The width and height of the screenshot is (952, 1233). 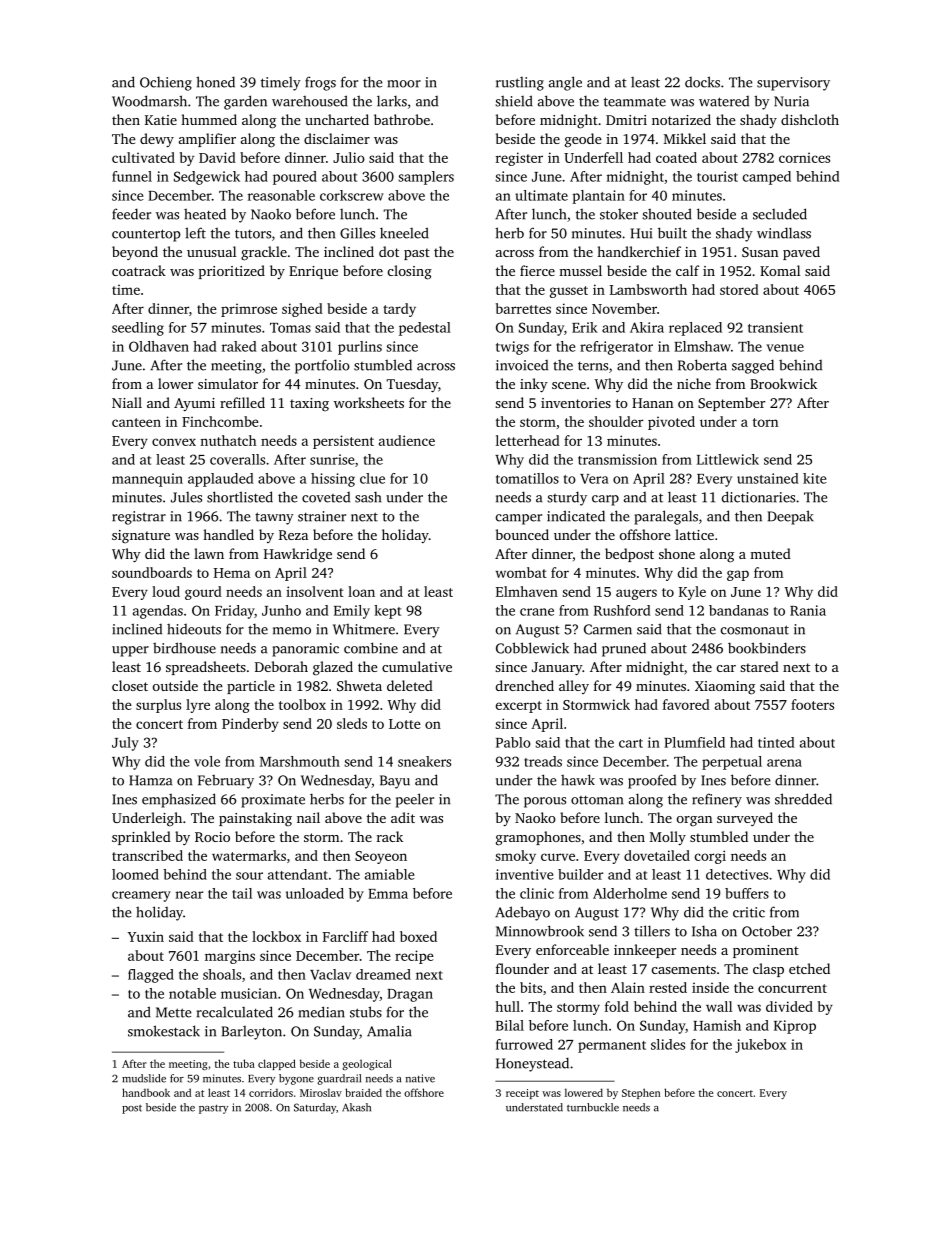 What do you see at coordinates (308, 817) in the screenshot?
I see `nail` at bounding box center [308, 817].
